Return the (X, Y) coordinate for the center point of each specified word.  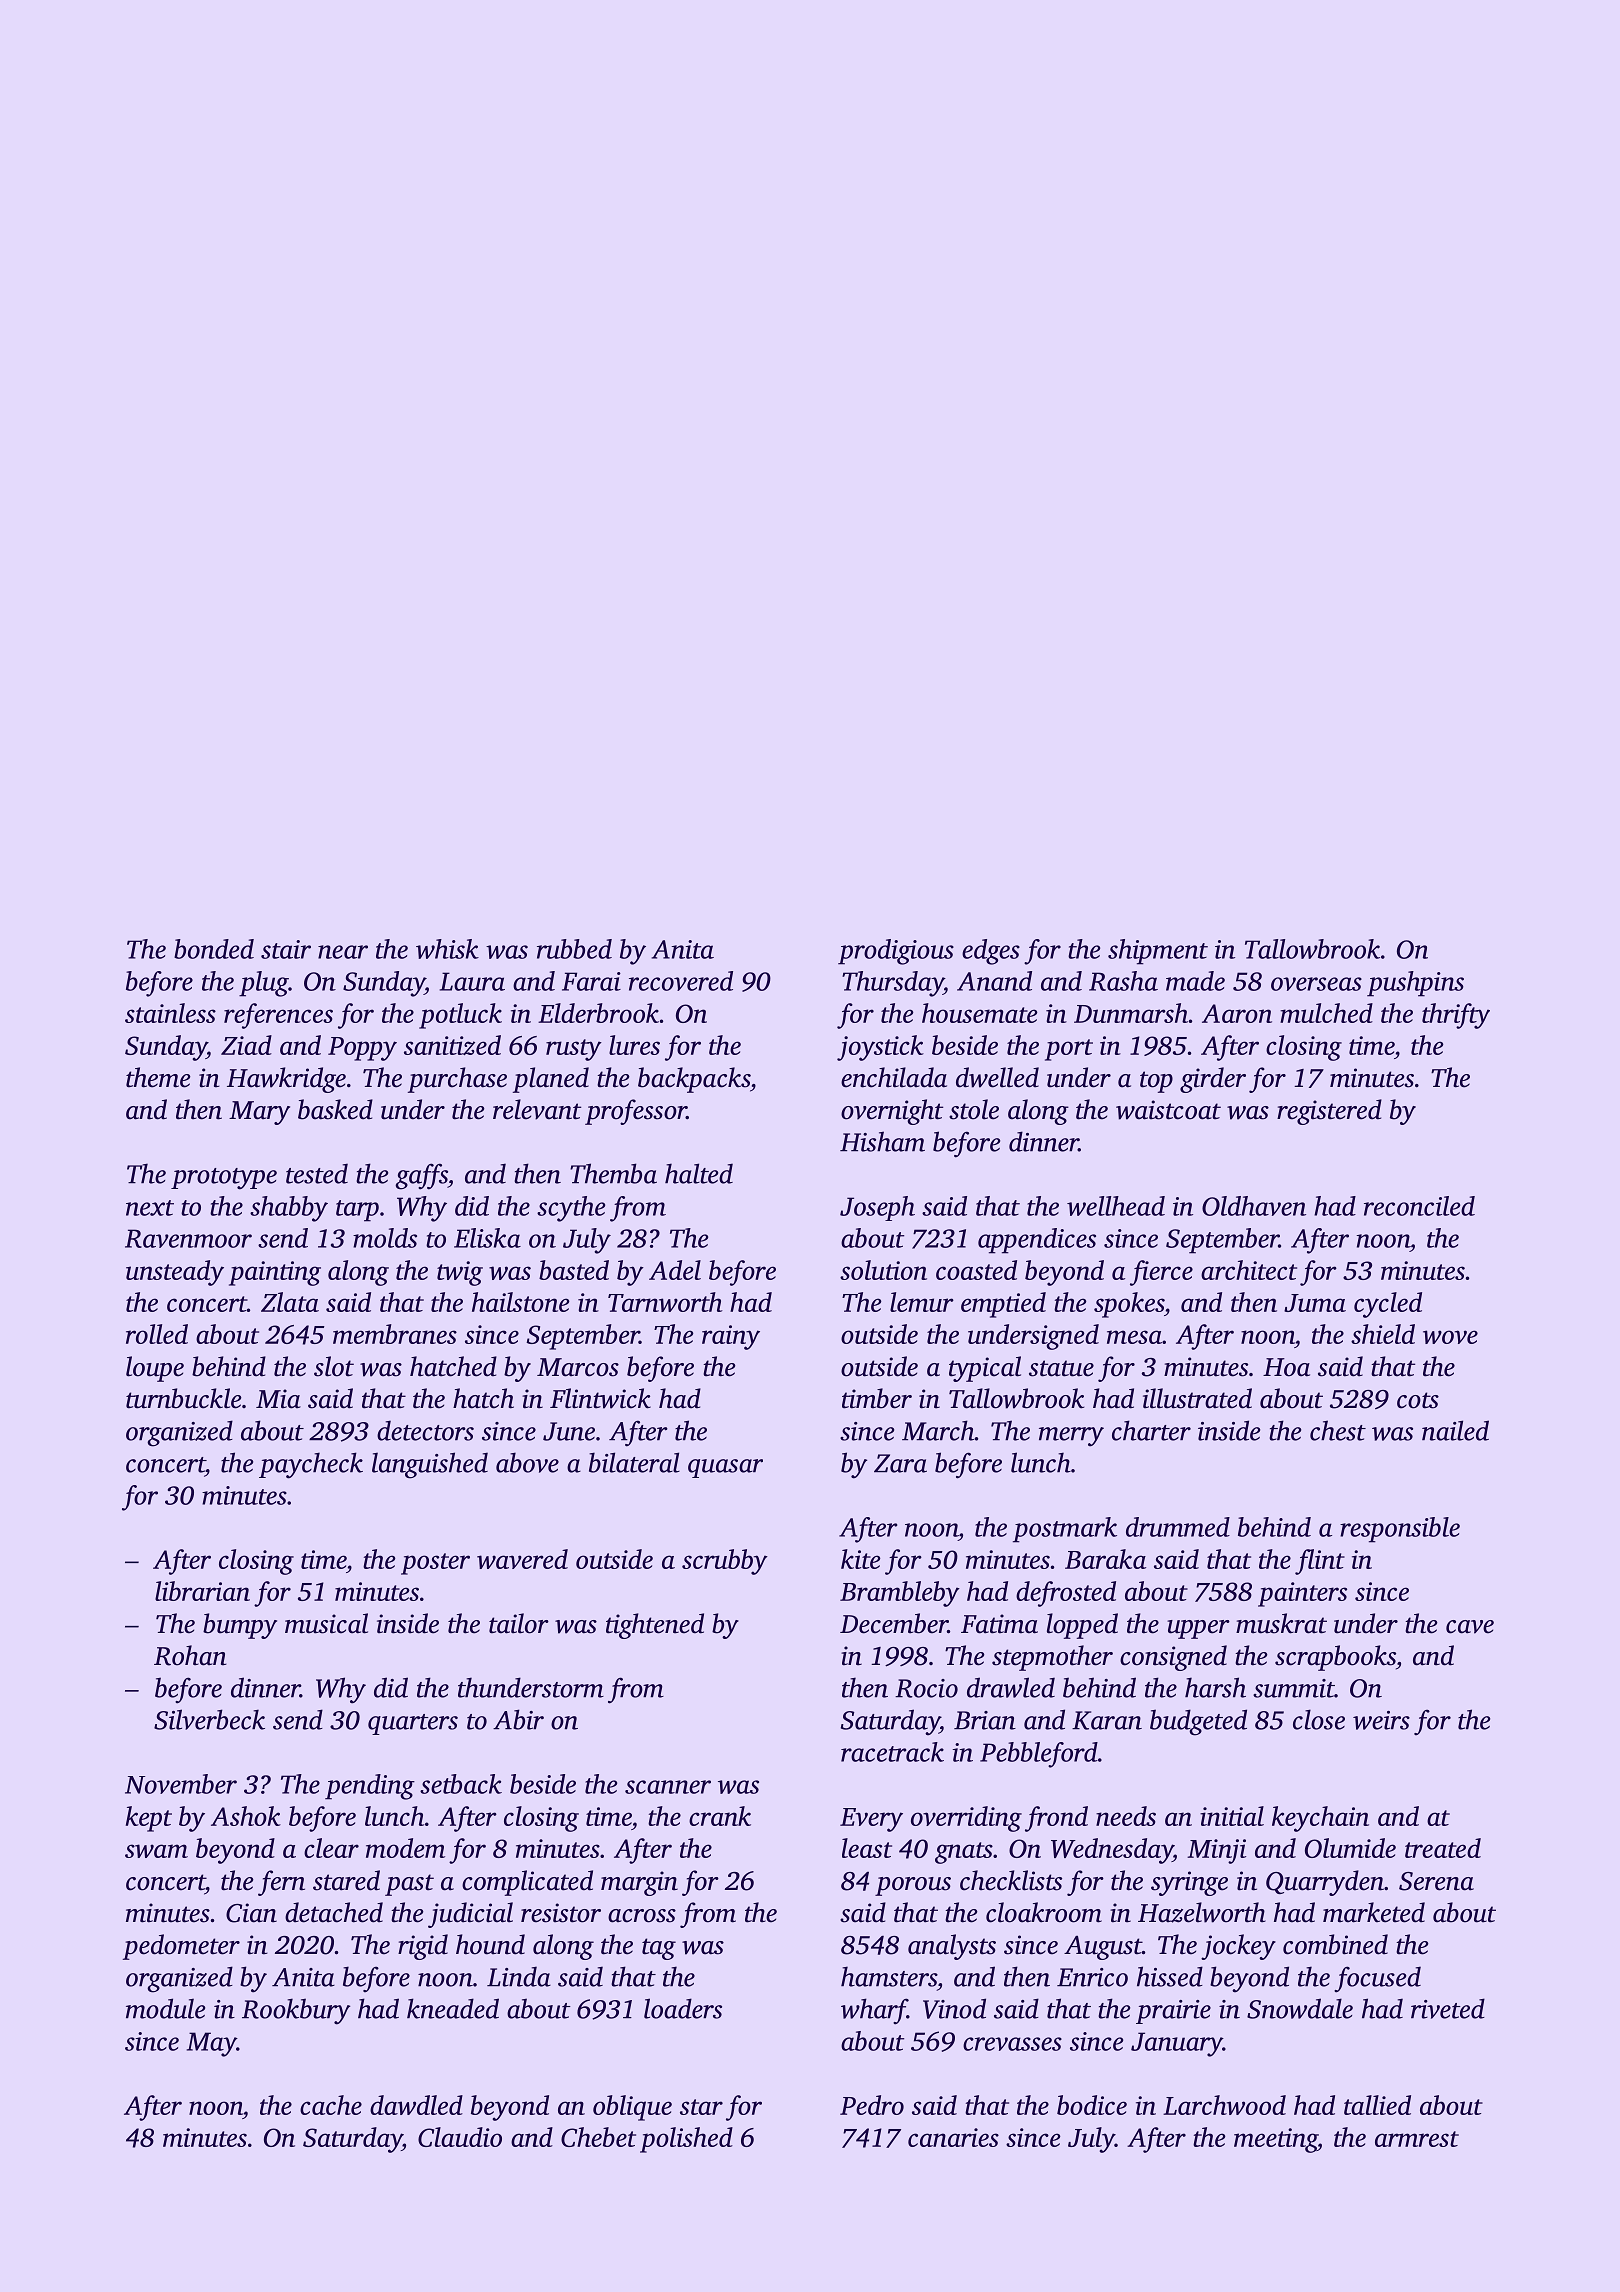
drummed (1178, 1527)
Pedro (872, 2105)
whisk (447, 949)
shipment (1158, 952)
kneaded (453, 2008)
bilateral (634, 1462)
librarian (202, 1591)
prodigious (896, 952)
